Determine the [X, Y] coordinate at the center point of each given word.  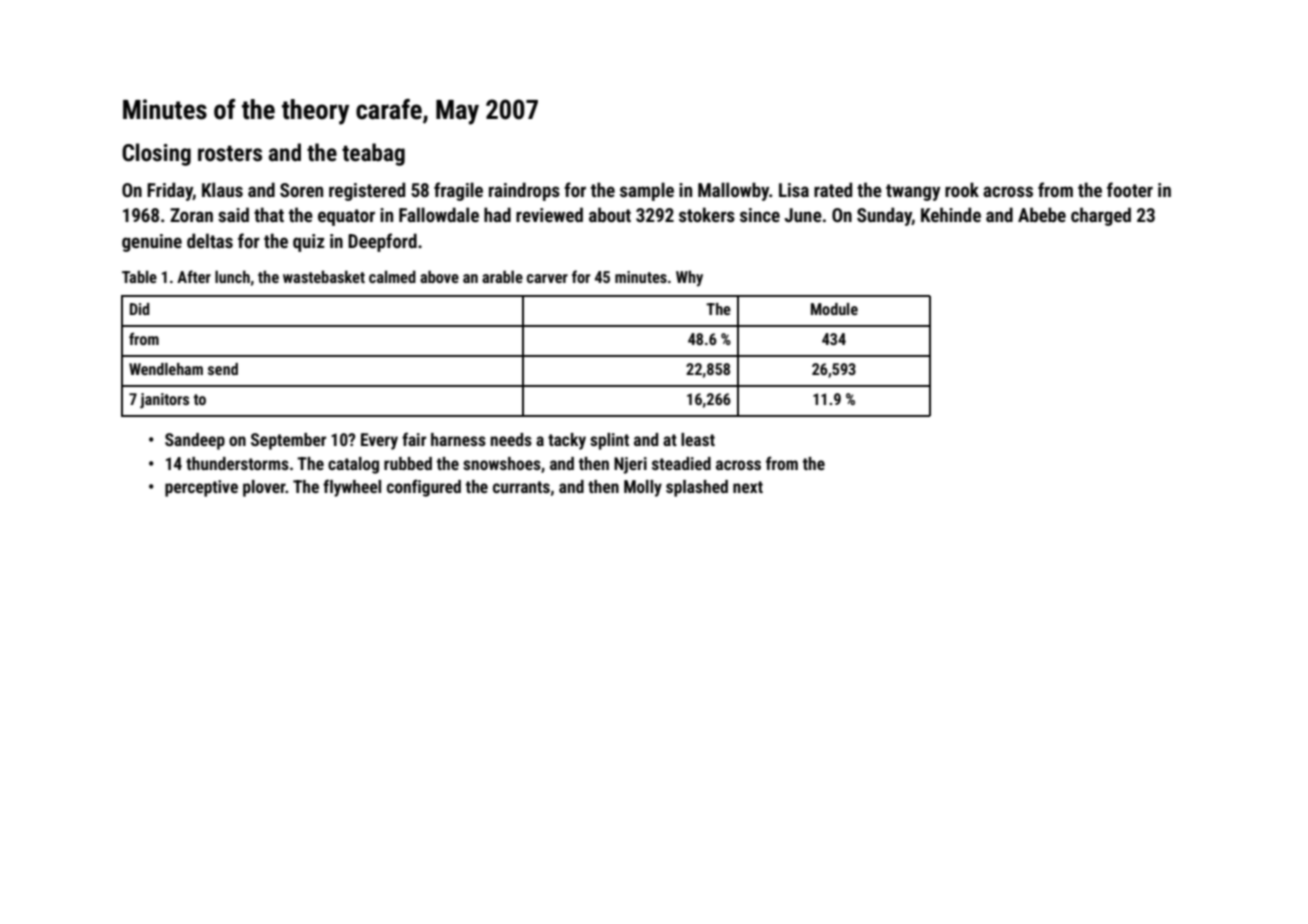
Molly [643, 488]
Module [834, 309]
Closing [156, 154]
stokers [707, 214]
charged [1101, 216]
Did [140, 309]
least [698, 439]
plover [264, 488]
